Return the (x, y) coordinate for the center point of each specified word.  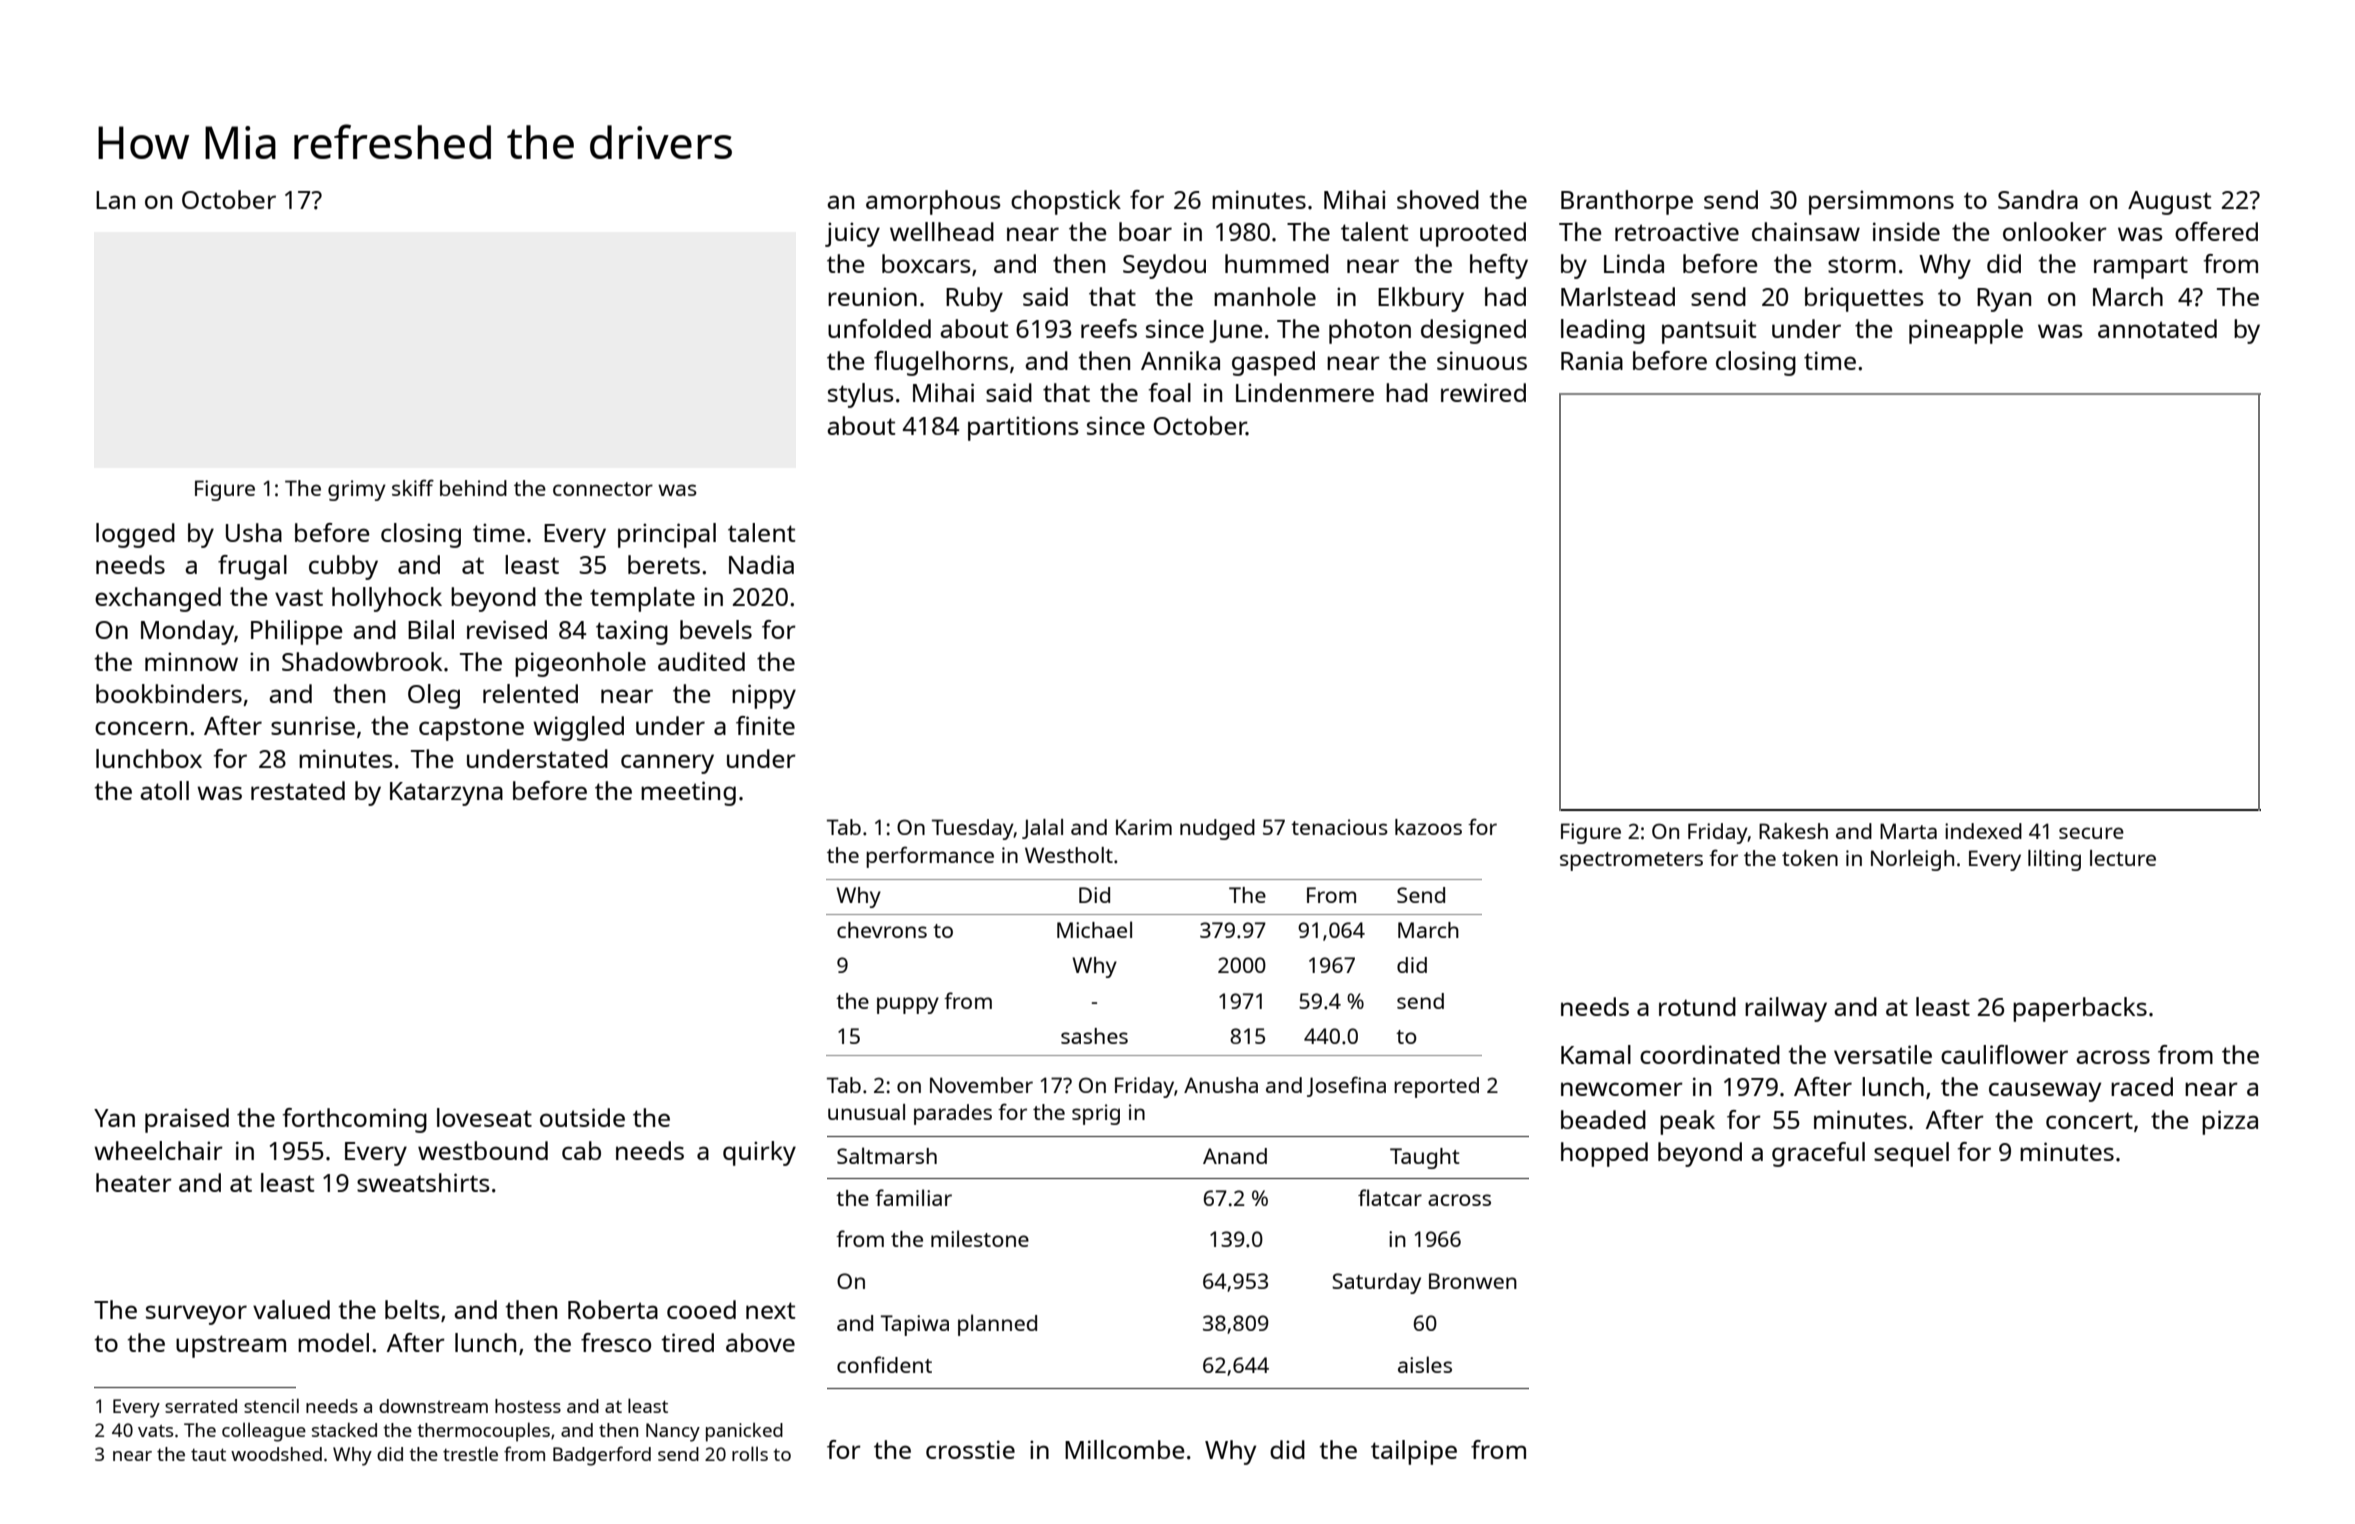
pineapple (1966, 331)
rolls (750, 1453)
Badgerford (602, 1456)
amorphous (933, 202)
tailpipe (1414, 1452)
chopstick (1066, 202)
